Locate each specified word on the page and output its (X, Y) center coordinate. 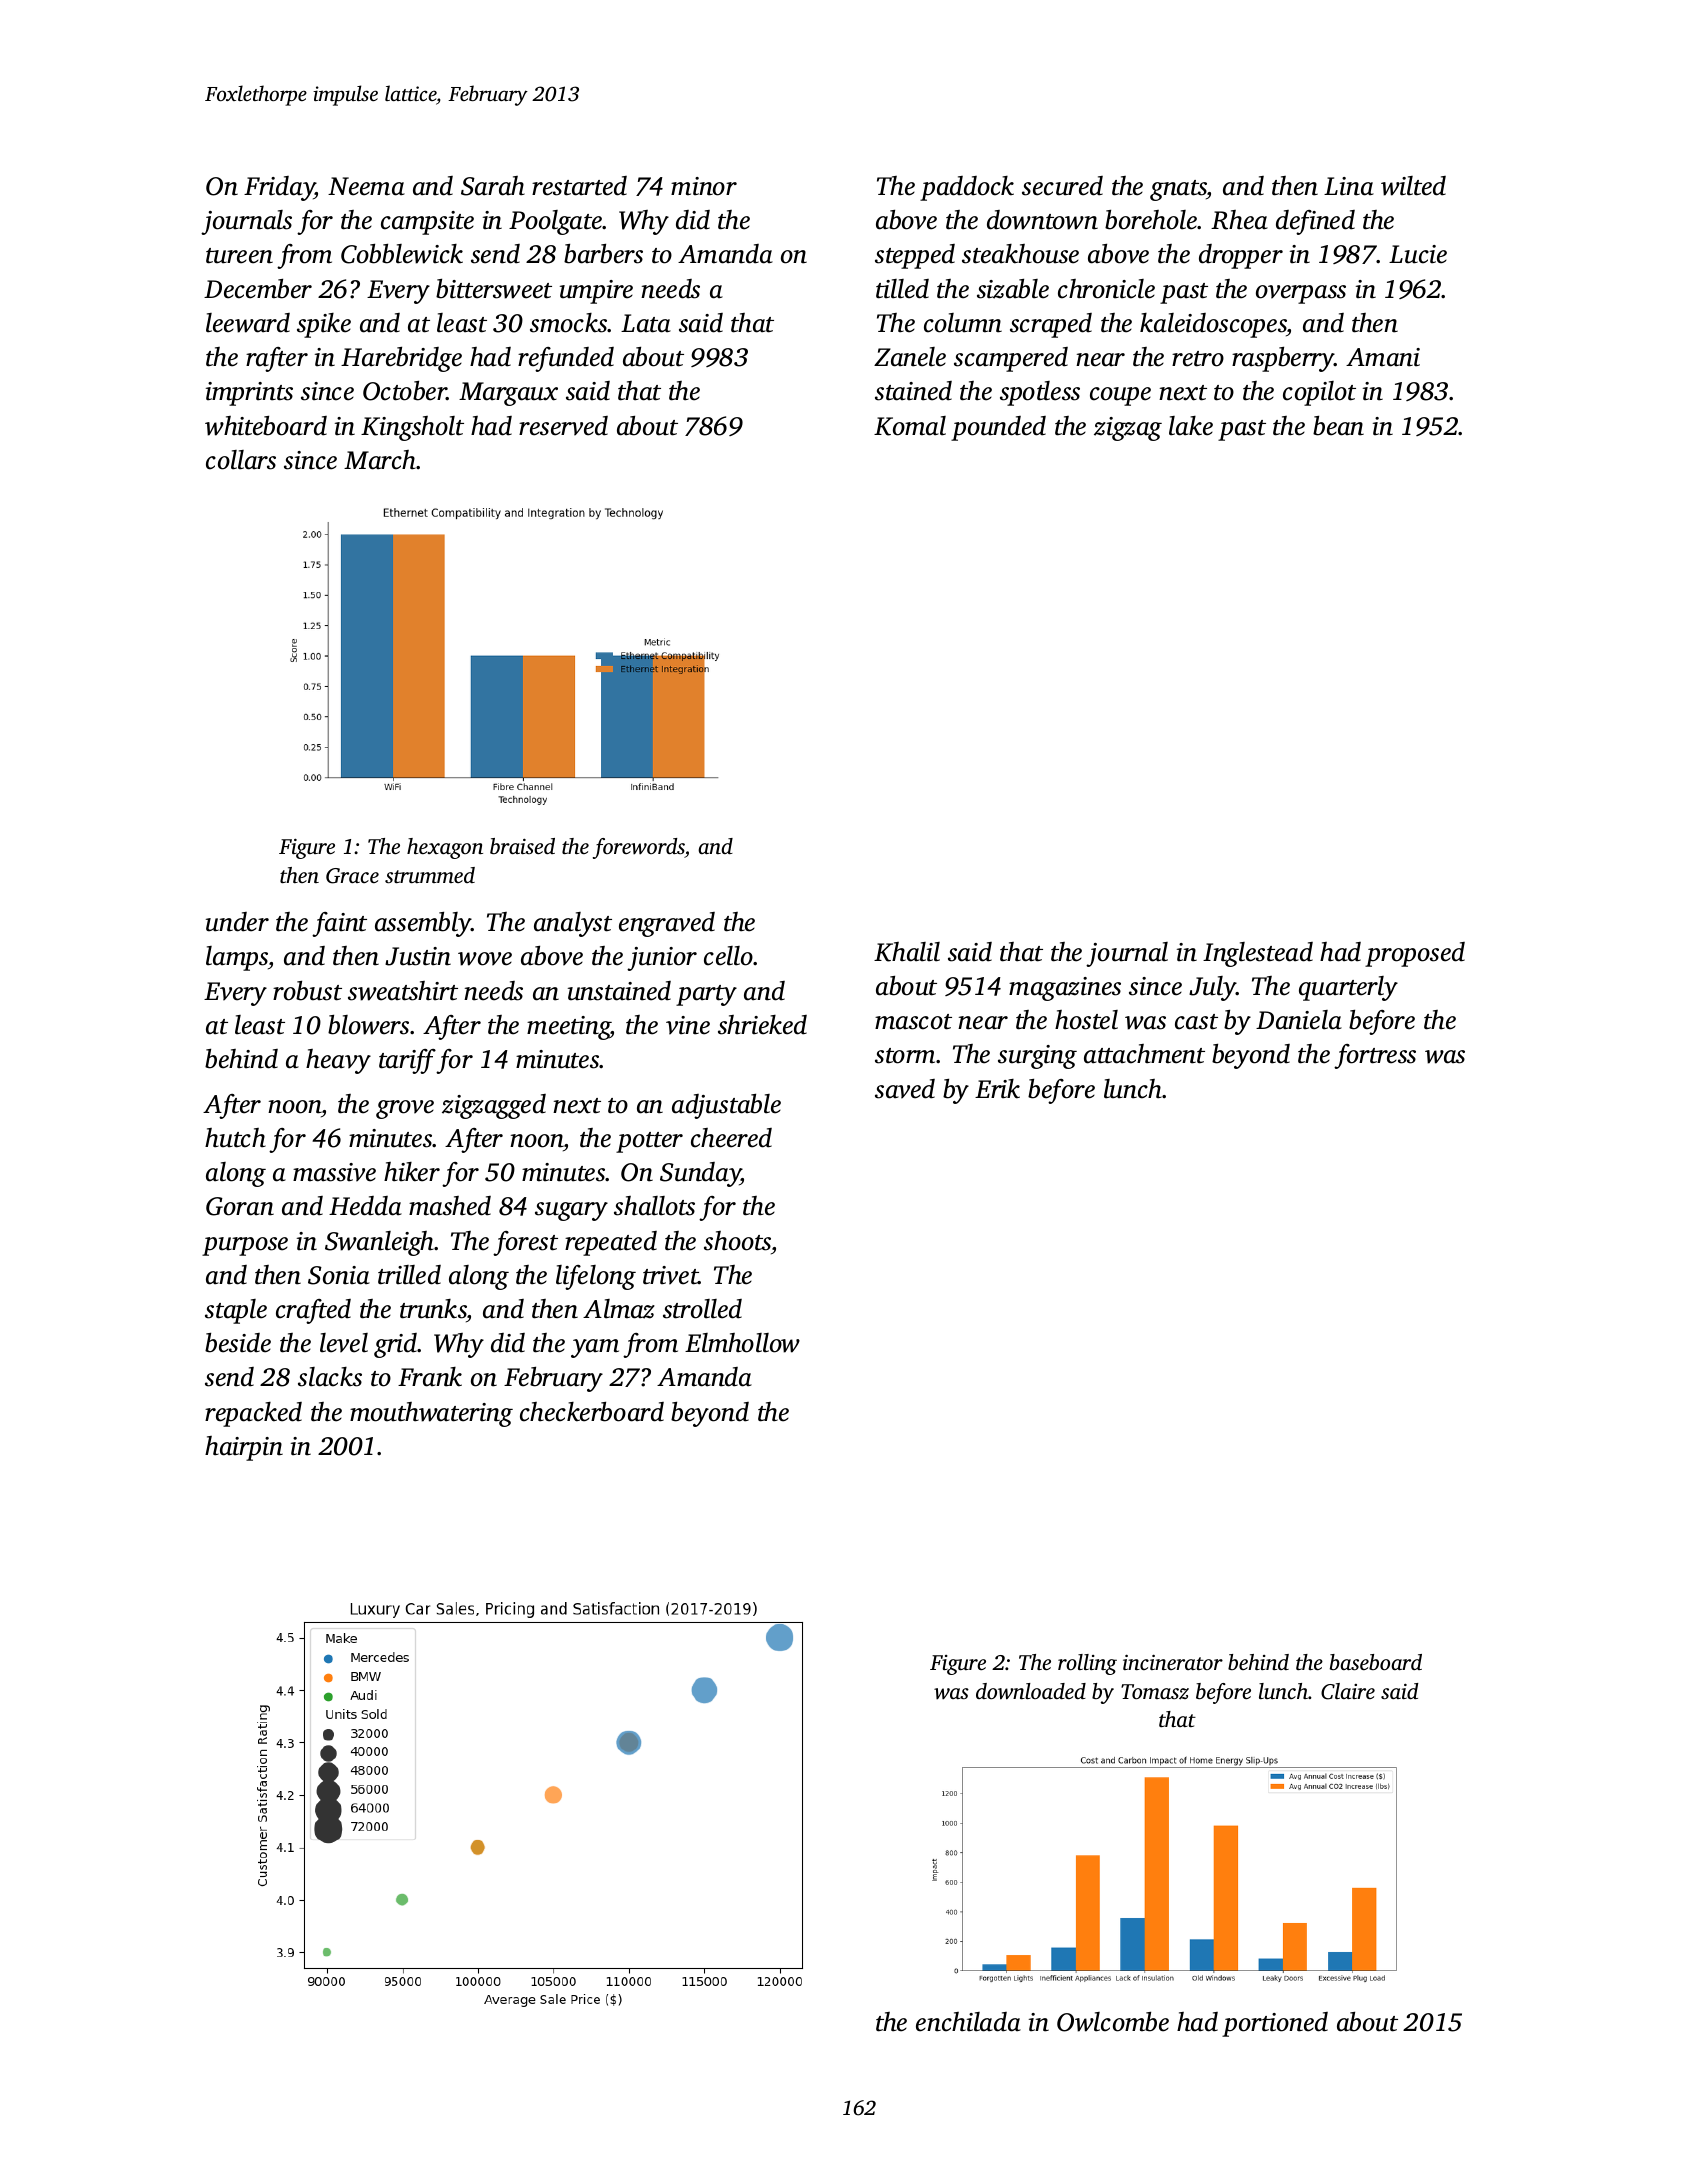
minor (704, 186)
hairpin (244, 1448)
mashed (450, 1206)
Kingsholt (412, 428)
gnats (1178, 190)
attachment (1144, 1054)
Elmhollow (742, 1343)
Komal (910, 426)
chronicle (1106, 289)
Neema (366, 186)
